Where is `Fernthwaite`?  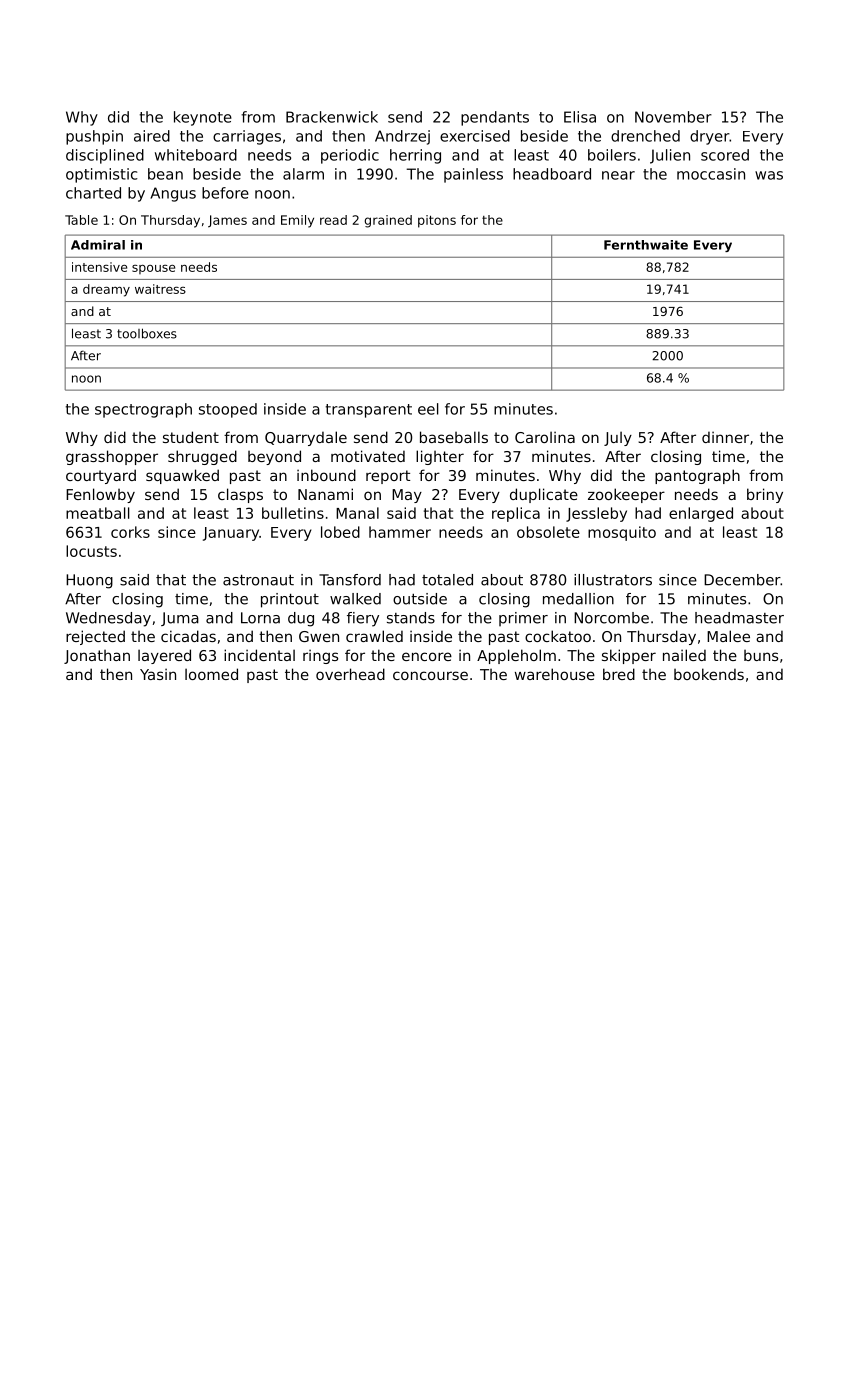 Fernthwaite is located at coordinates (646, 245).
